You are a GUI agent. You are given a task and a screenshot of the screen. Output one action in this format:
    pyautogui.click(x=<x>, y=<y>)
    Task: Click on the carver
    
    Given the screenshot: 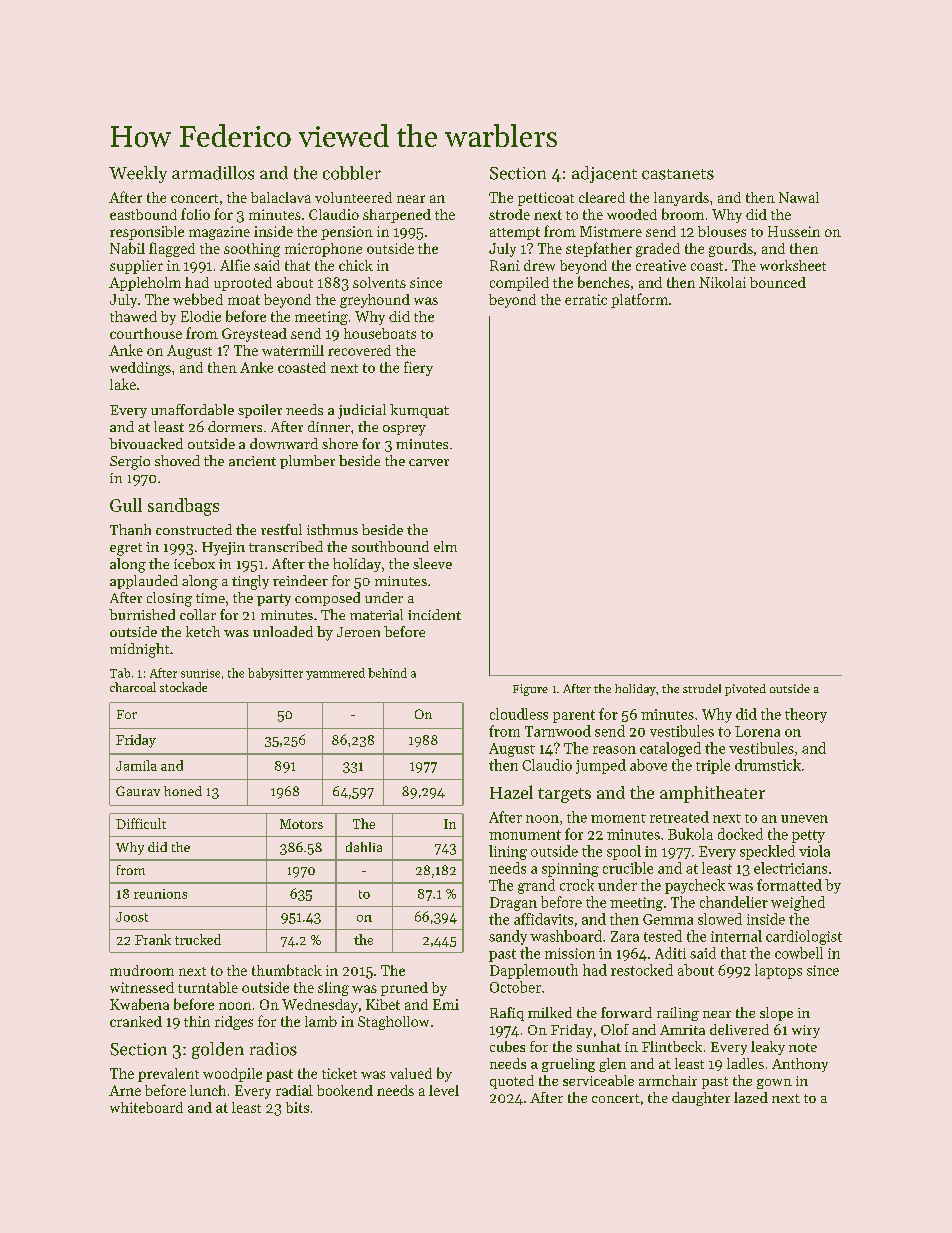 What is the action you would take?
    pyautogui.click(x=429, y=462)
